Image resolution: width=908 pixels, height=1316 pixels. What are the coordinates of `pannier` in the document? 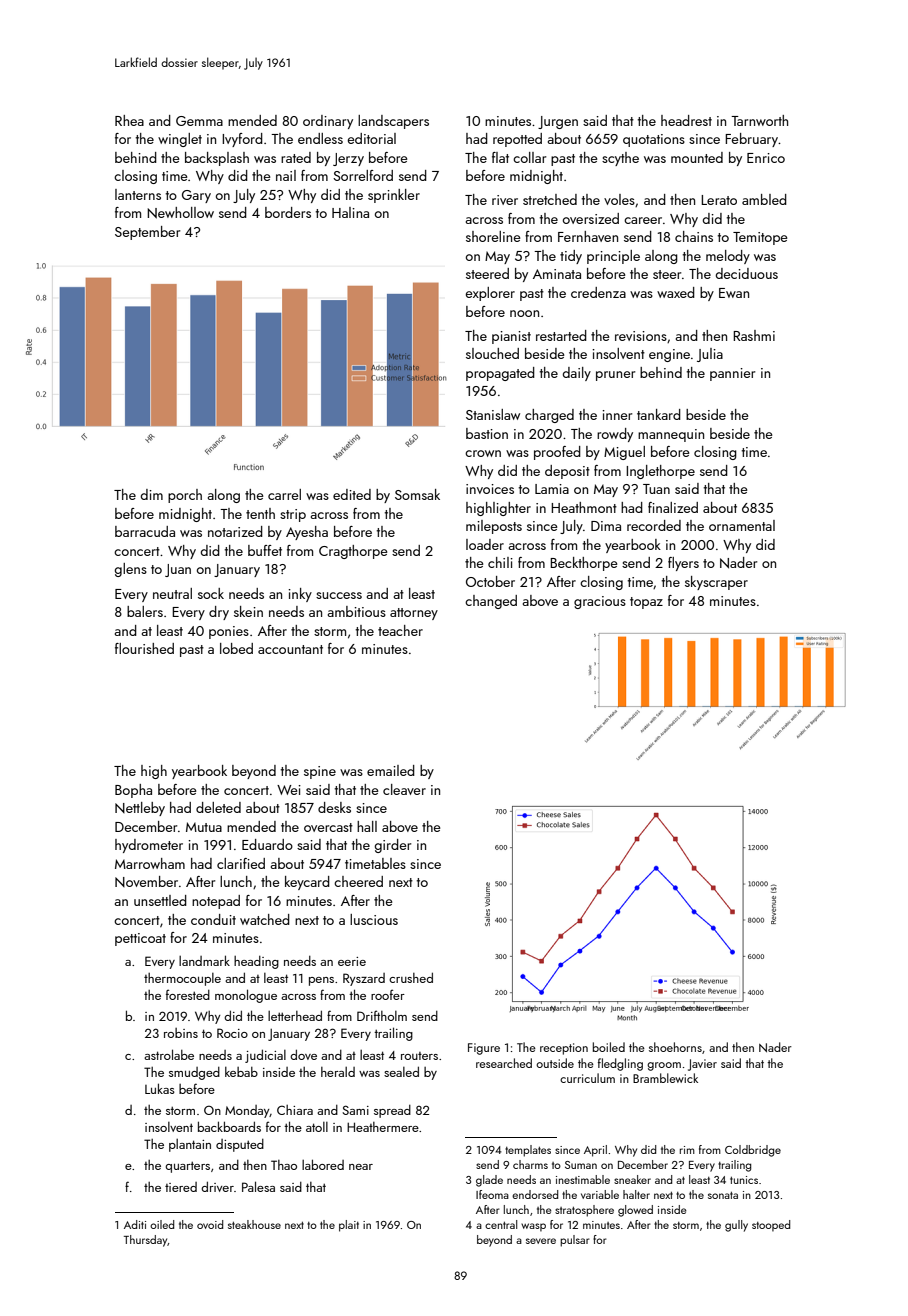 It's located at (732, 374).
